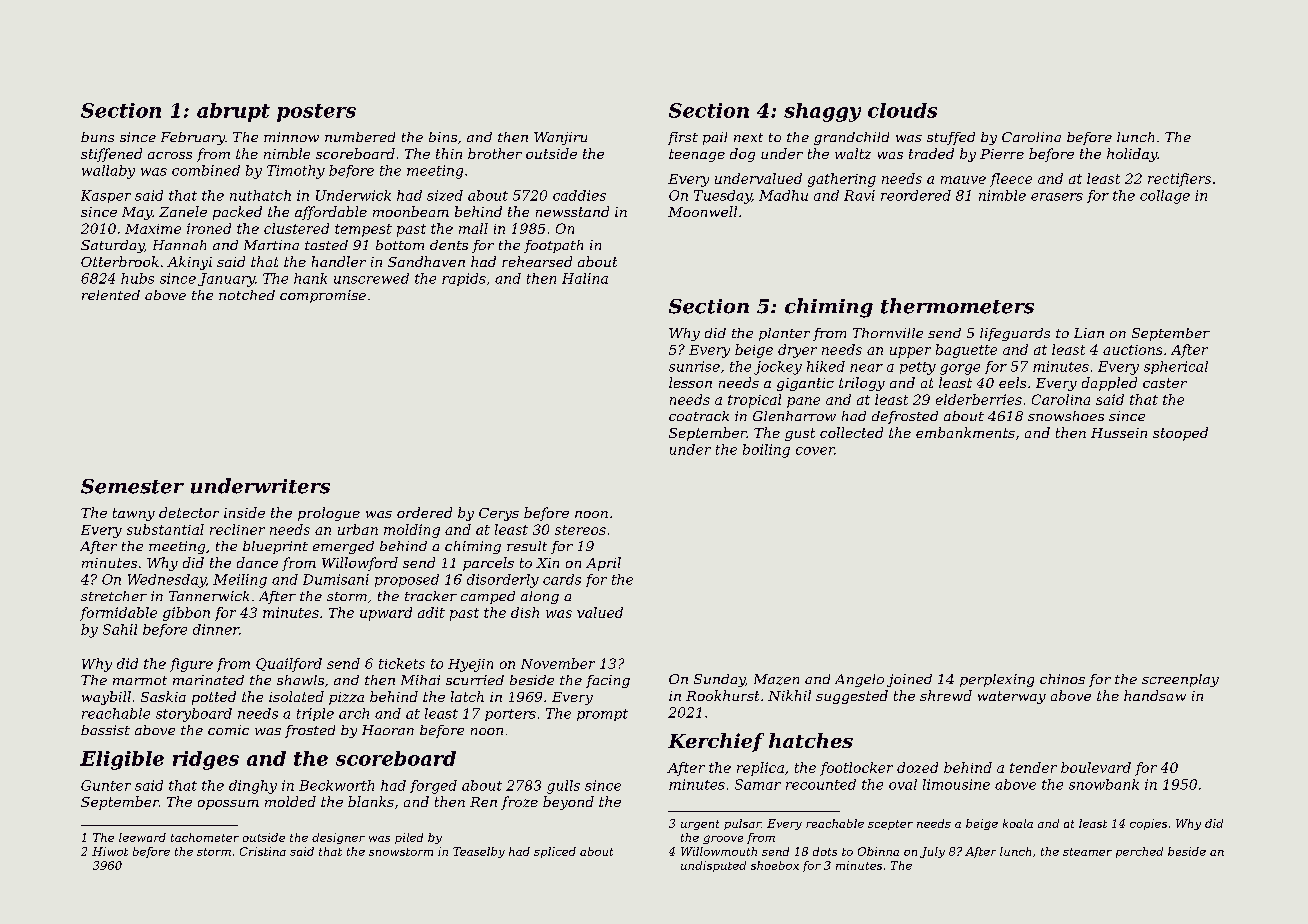  I want to click on sized, so click(445, 195).
